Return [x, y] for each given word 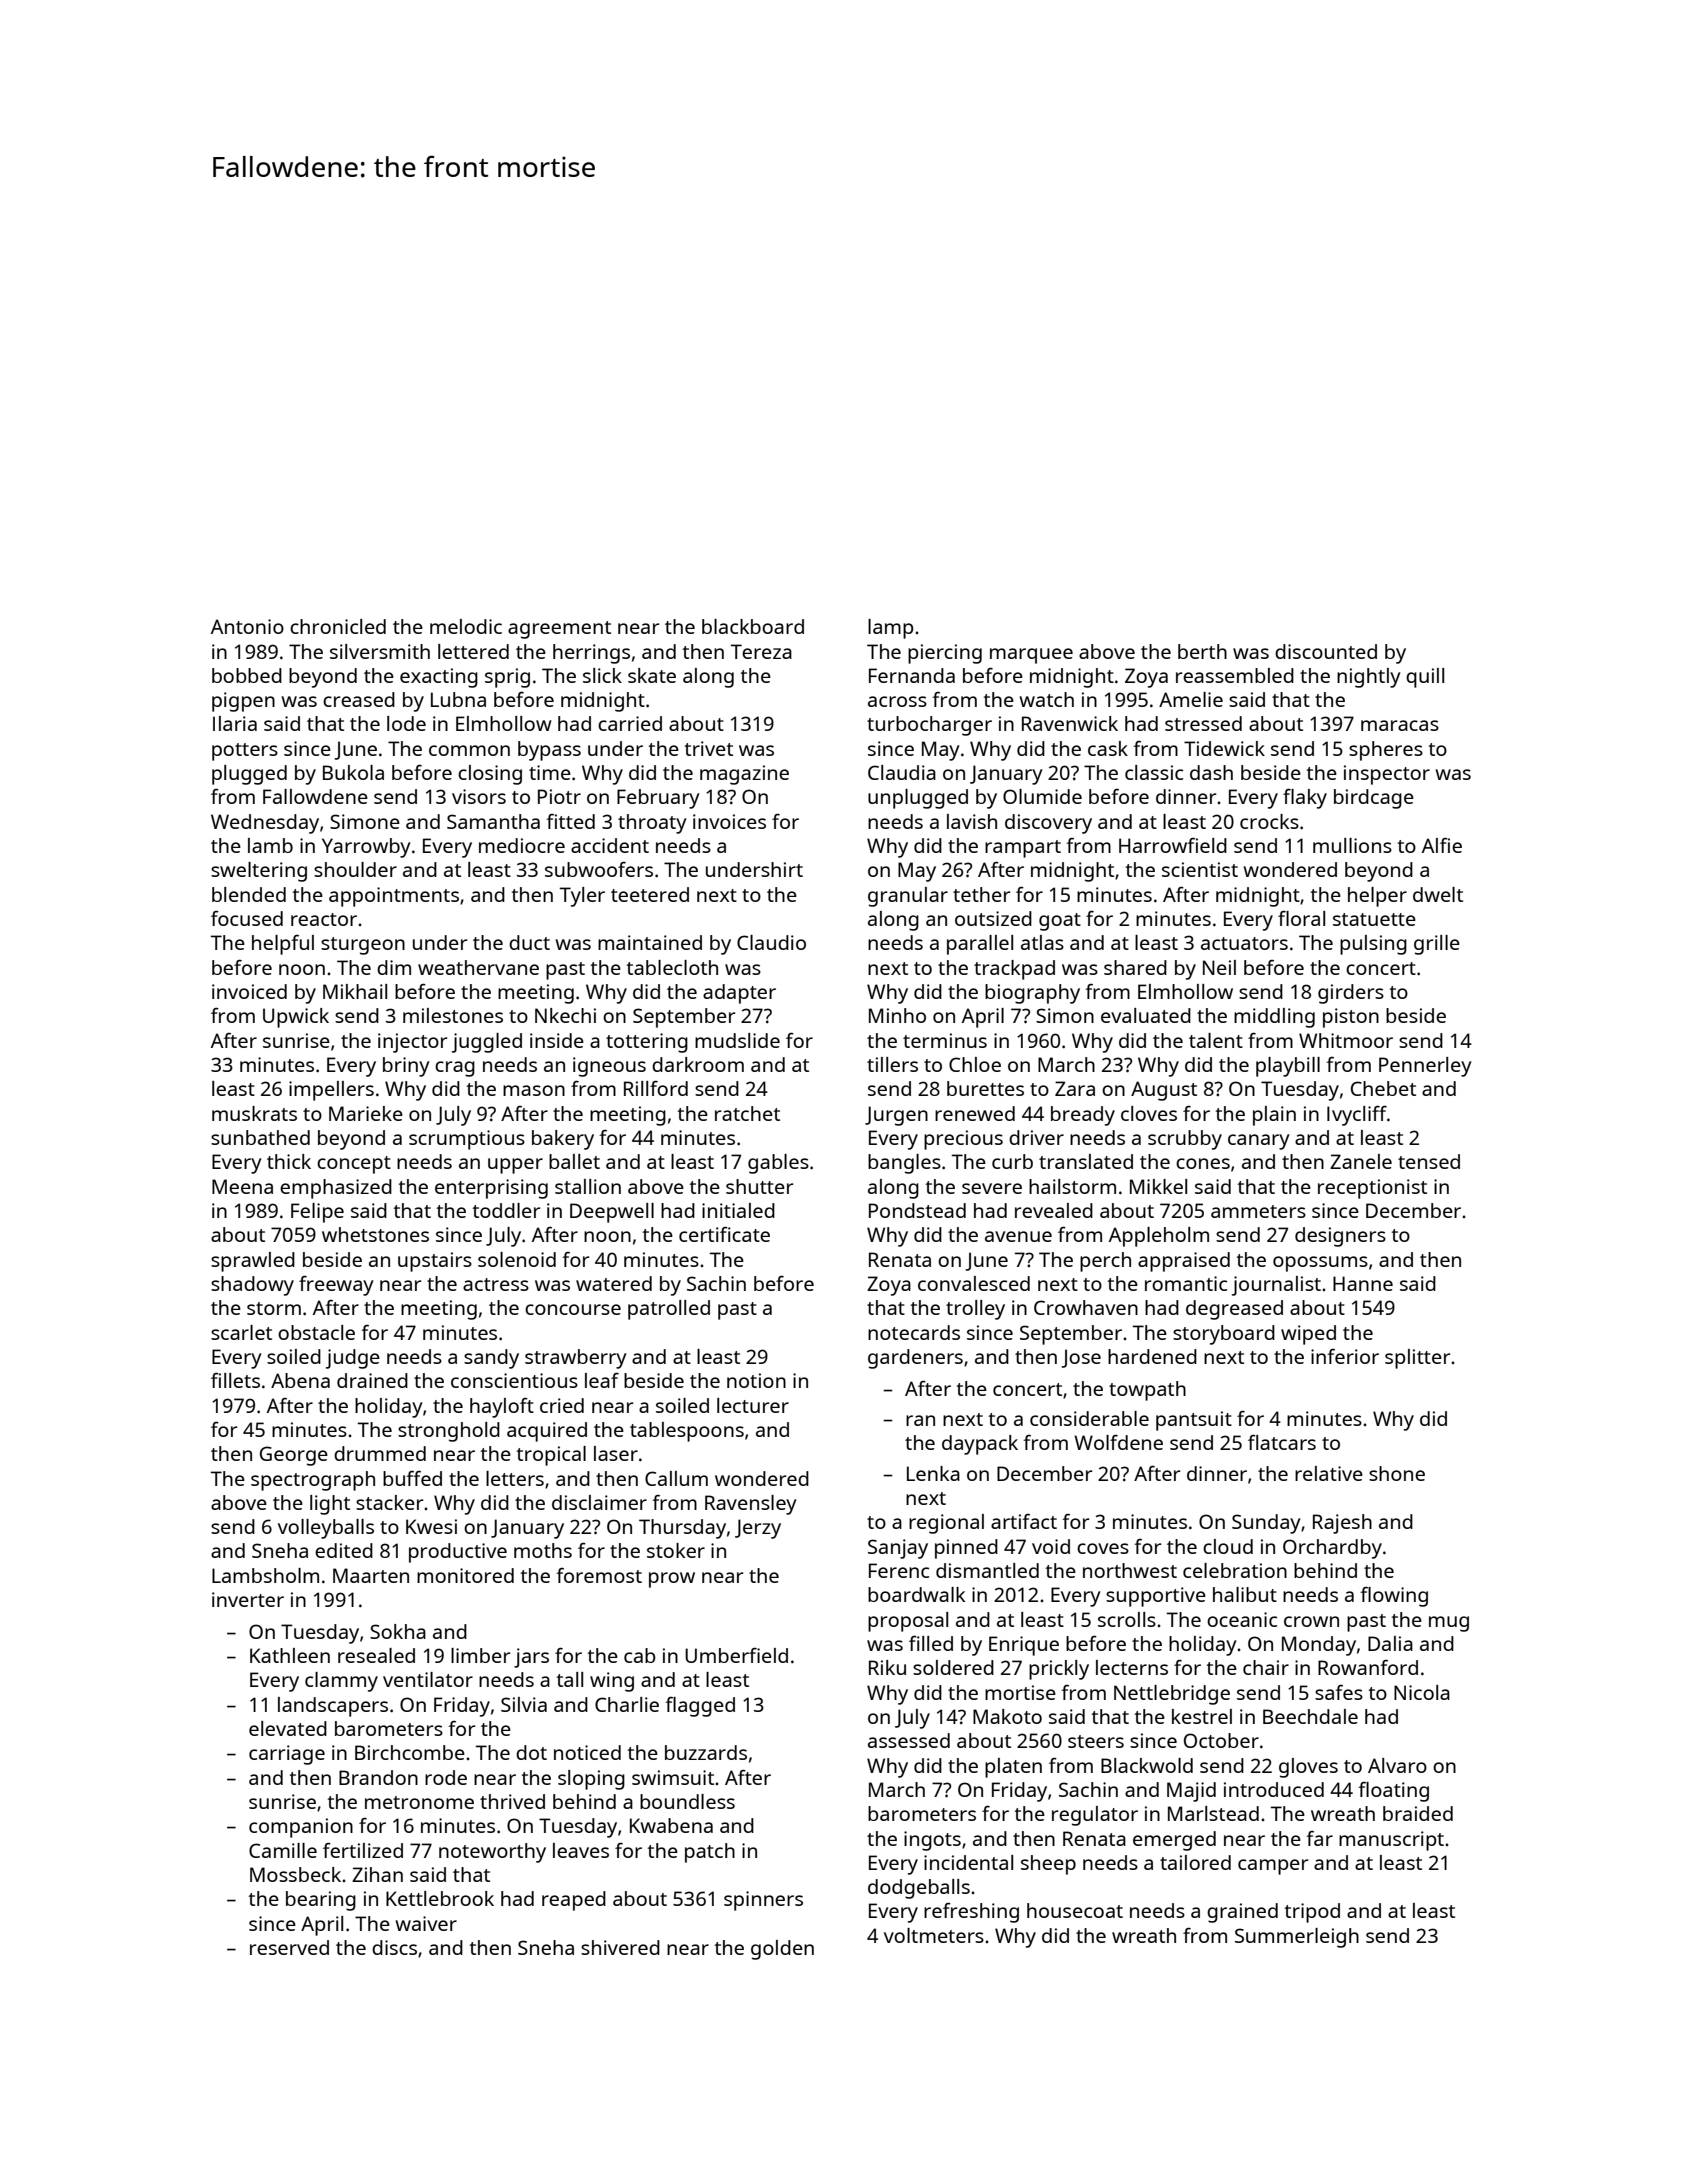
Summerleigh [1297, 1938]
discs [394, 1947]
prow [672, 1580]
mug [1449, 1624]
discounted [1326, 651]
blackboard [753, 626]
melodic [466, 626]
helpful [283, 945]
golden [782, 1950]
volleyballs [326, 1529]
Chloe [975, 1064]
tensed [1429, 1161]
